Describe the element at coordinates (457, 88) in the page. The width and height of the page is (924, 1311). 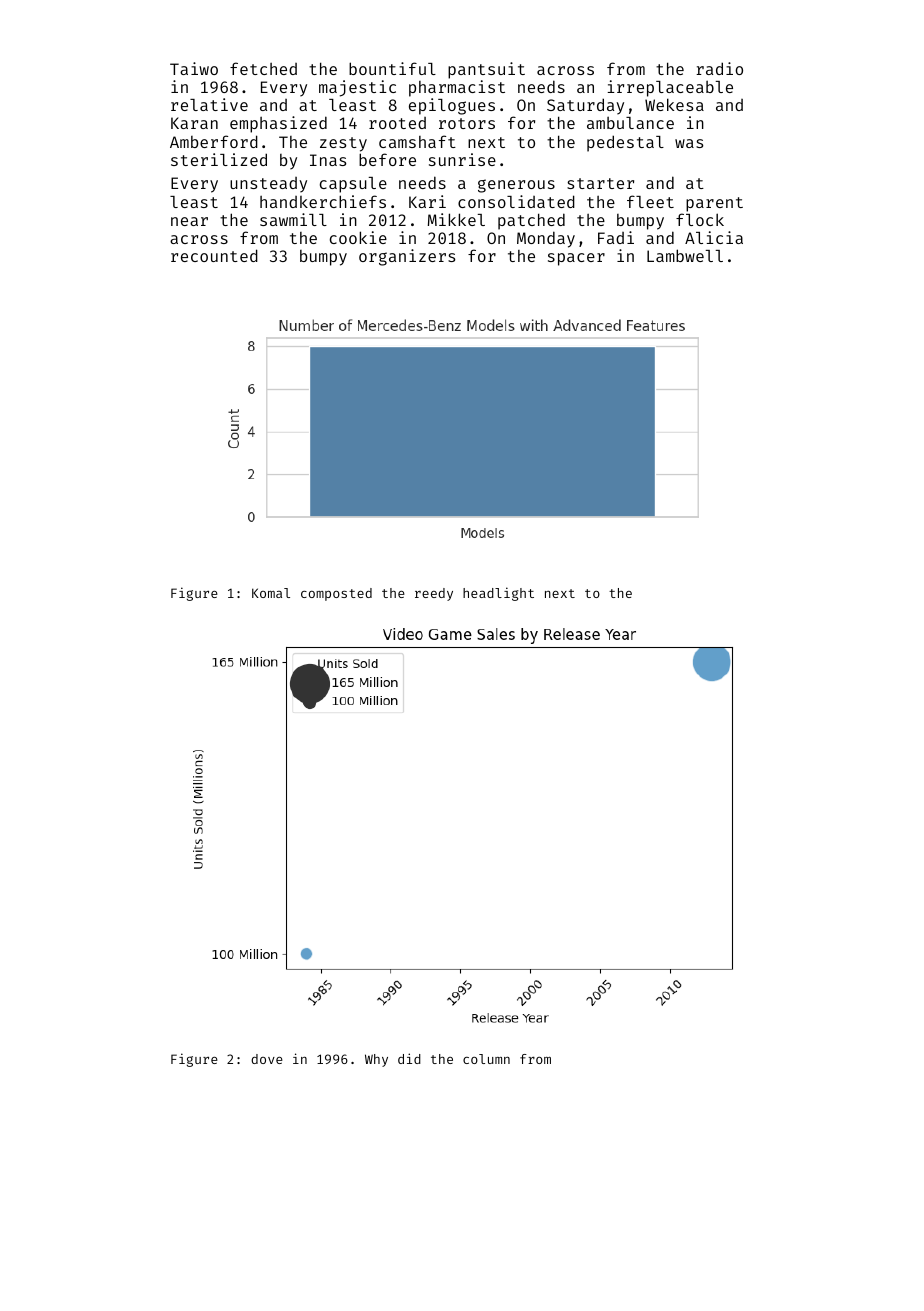
I see `pharmacist` at that location.
